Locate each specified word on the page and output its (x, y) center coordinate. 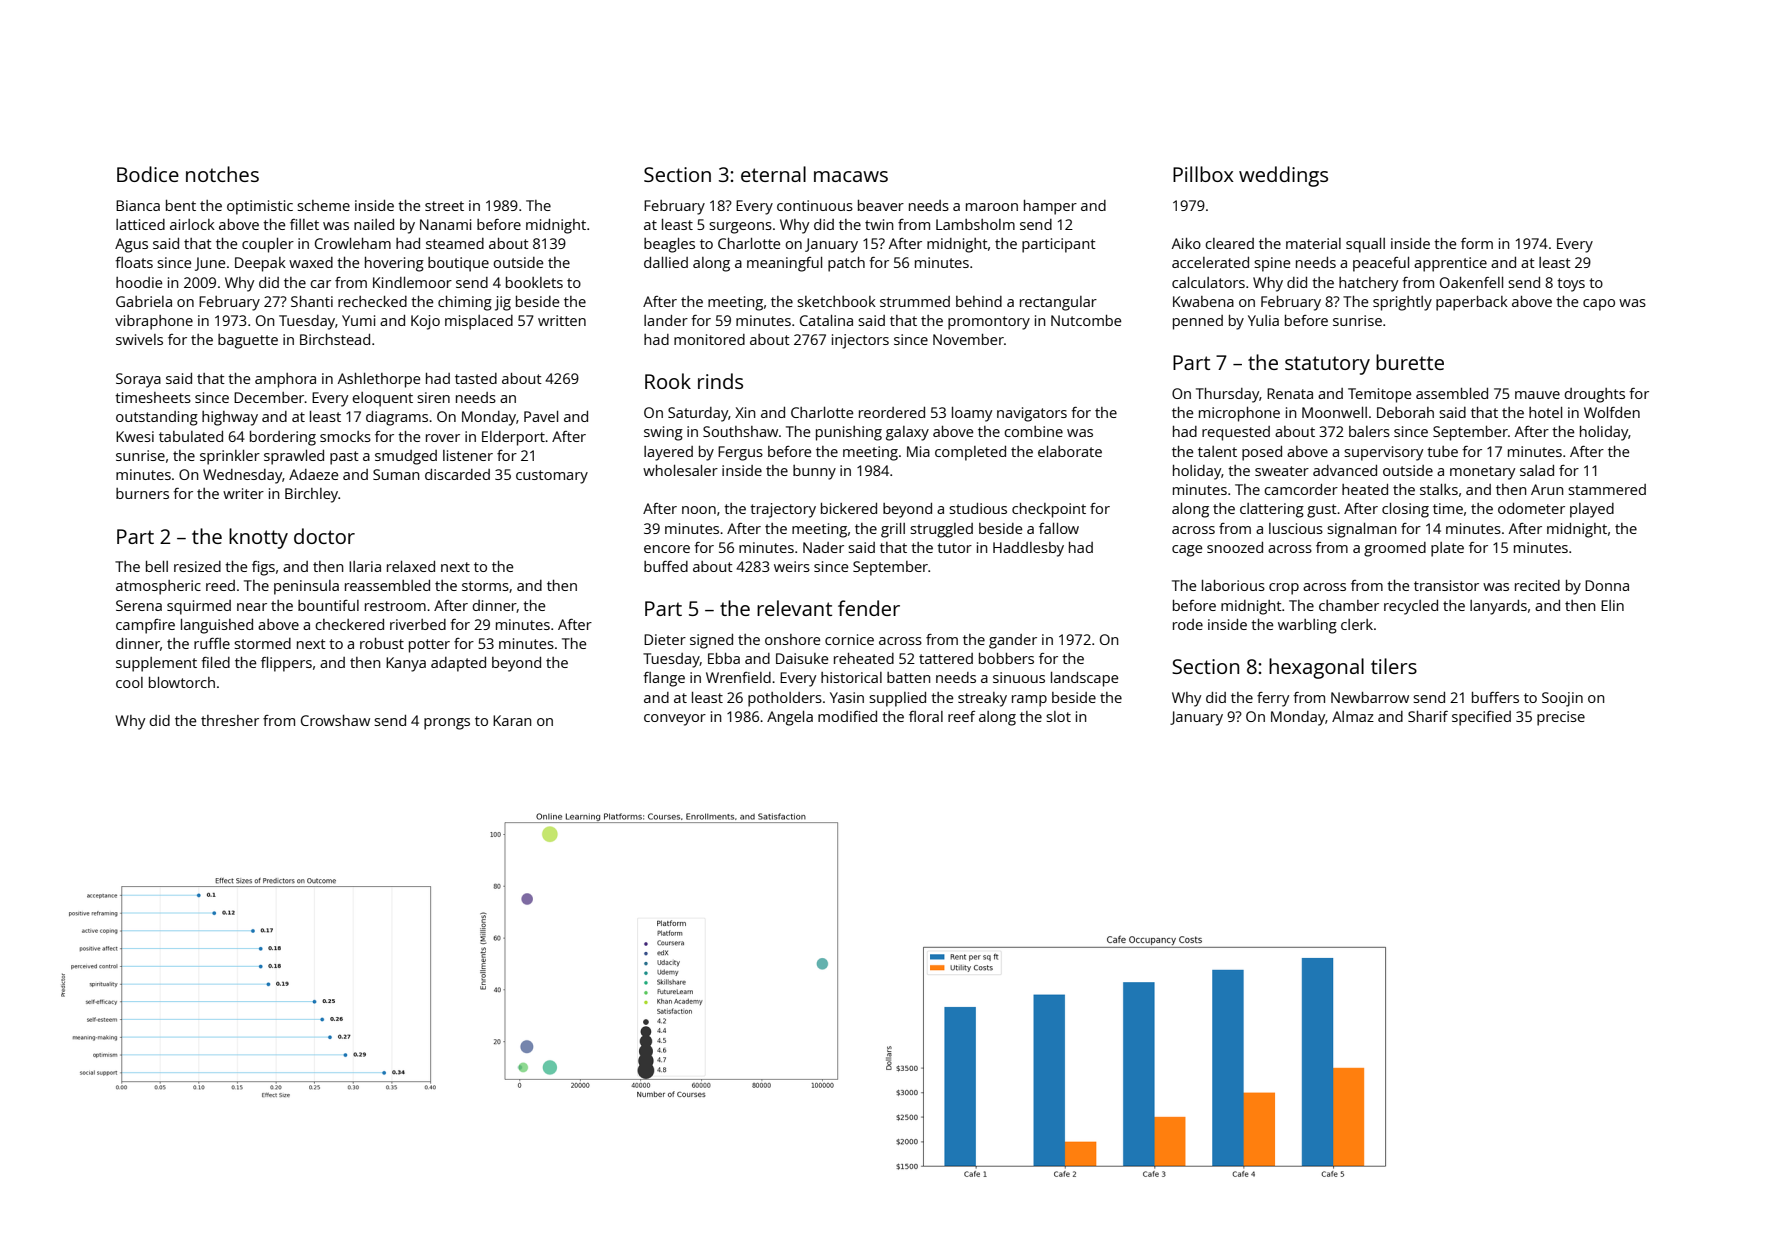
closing (1405, 510)
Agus (131, 245)
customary (552, 477)
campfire (145, 626)
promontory (989, 323)
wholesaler (680, 470)
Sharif (1428, 716)
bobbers (1006, 658)
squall (1365, 245)
